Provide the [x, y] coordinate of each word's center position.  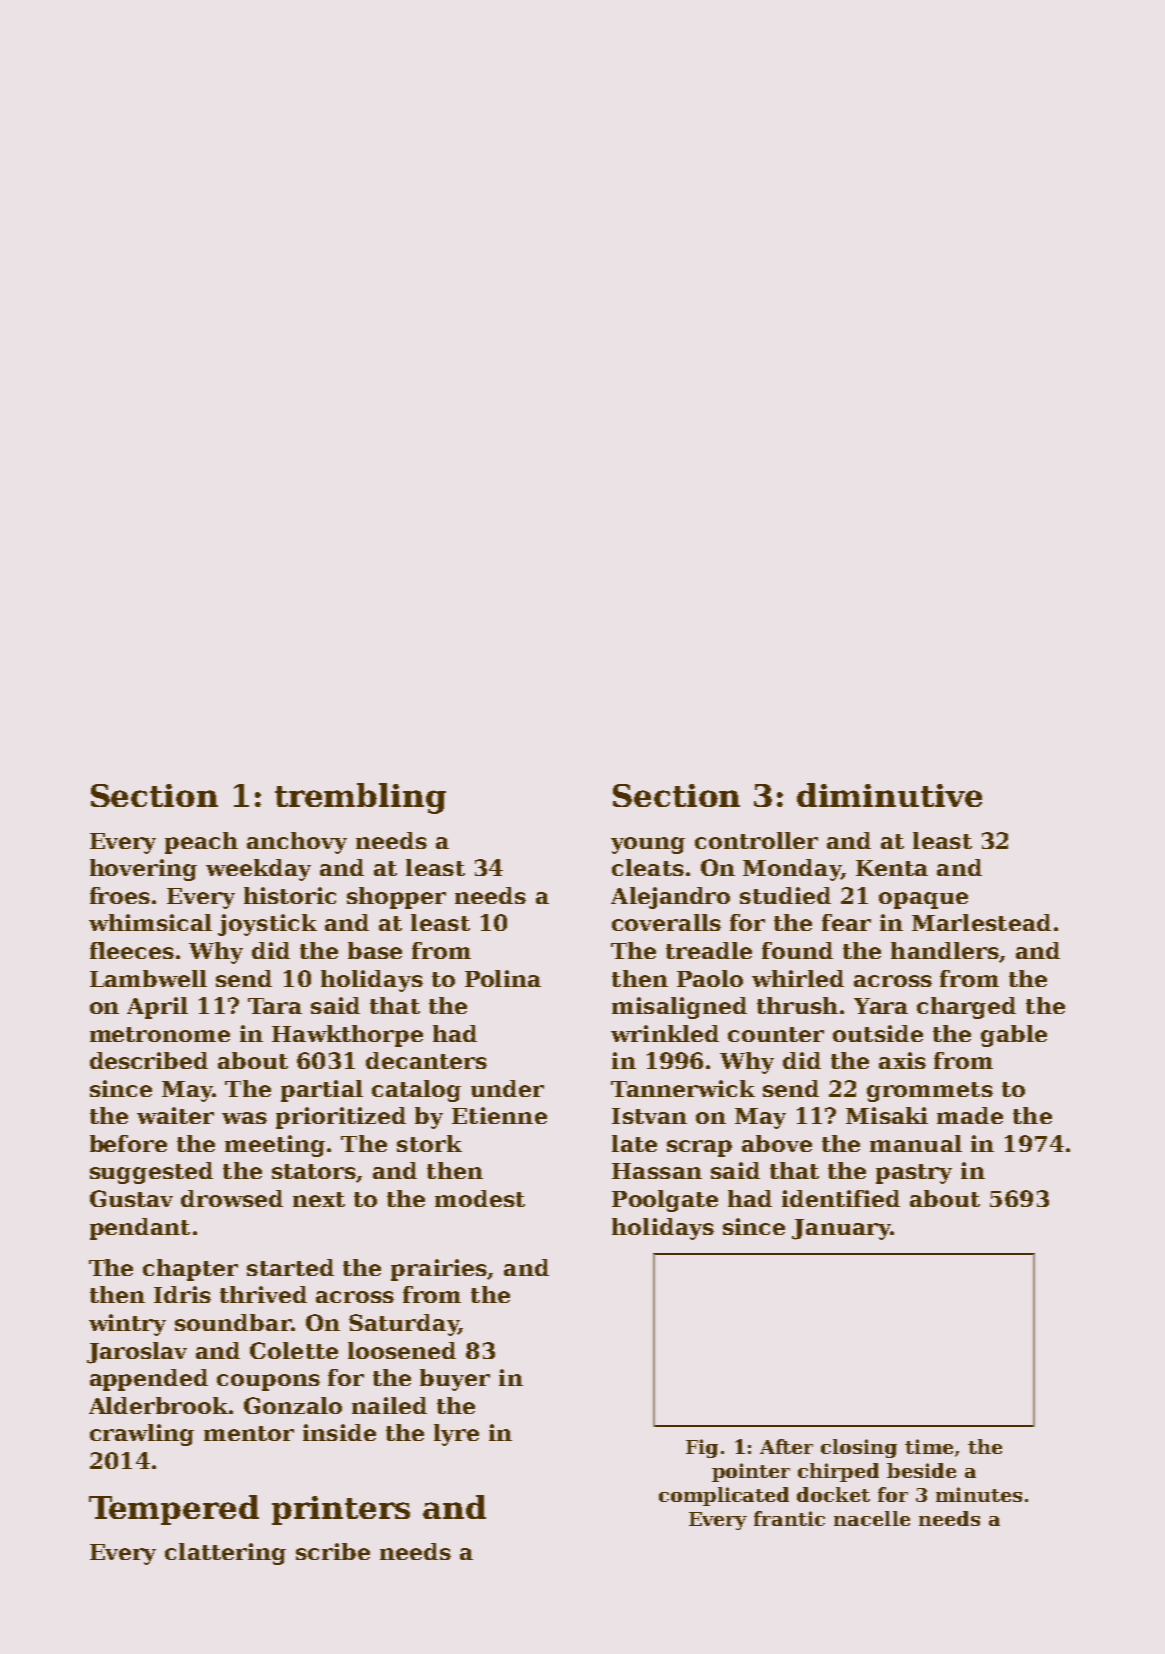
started [290, 1267]
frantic [789, 1518]
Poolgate [665, 1201]
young [648, 845]
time [929, 1446]
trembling [360, 798]
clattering [225, 1554]
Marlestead [981, 922]
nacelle [872, 1518]
